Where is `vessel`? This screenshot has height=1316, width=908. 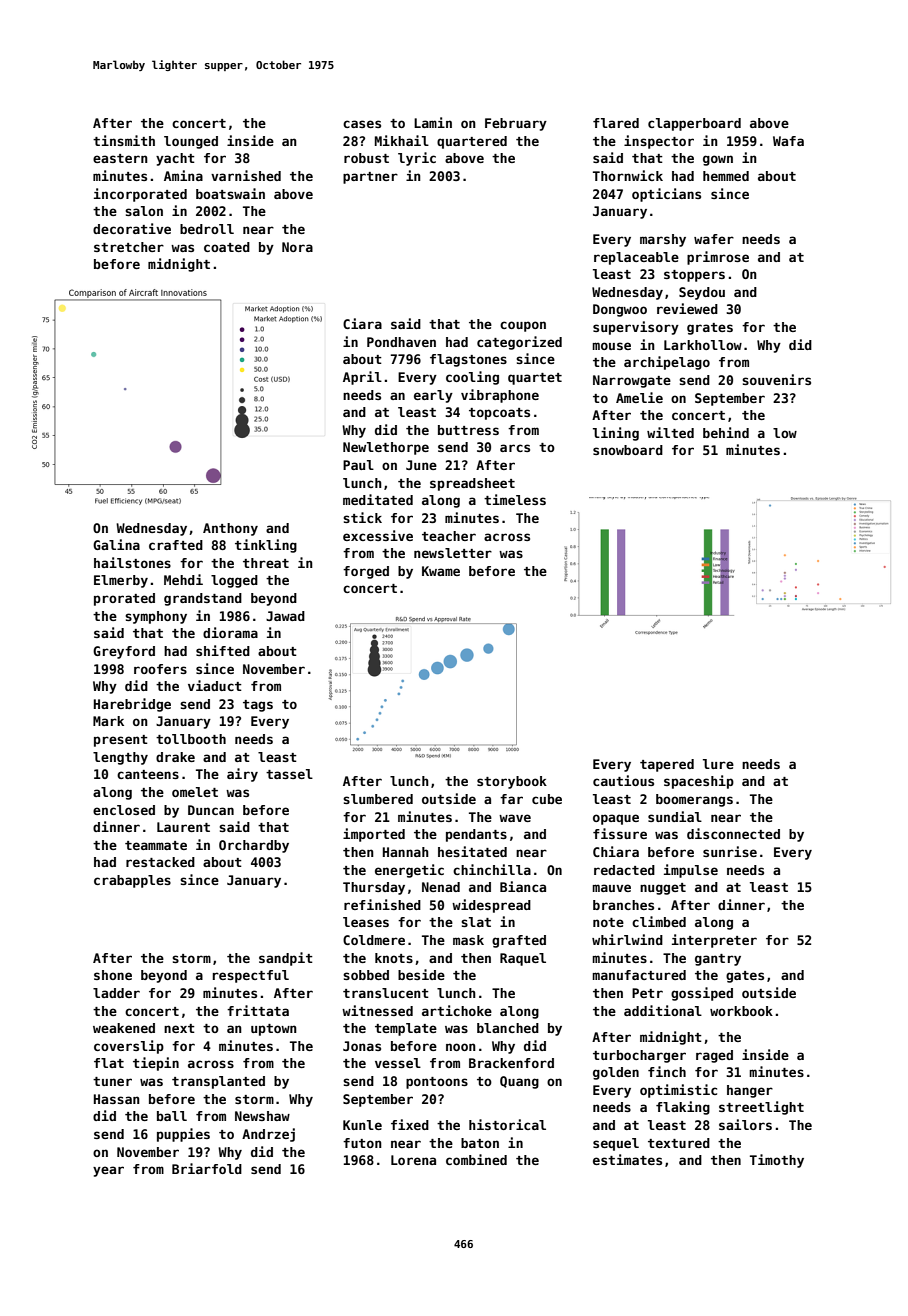 vessel is located at coordinates (398, 1063).
